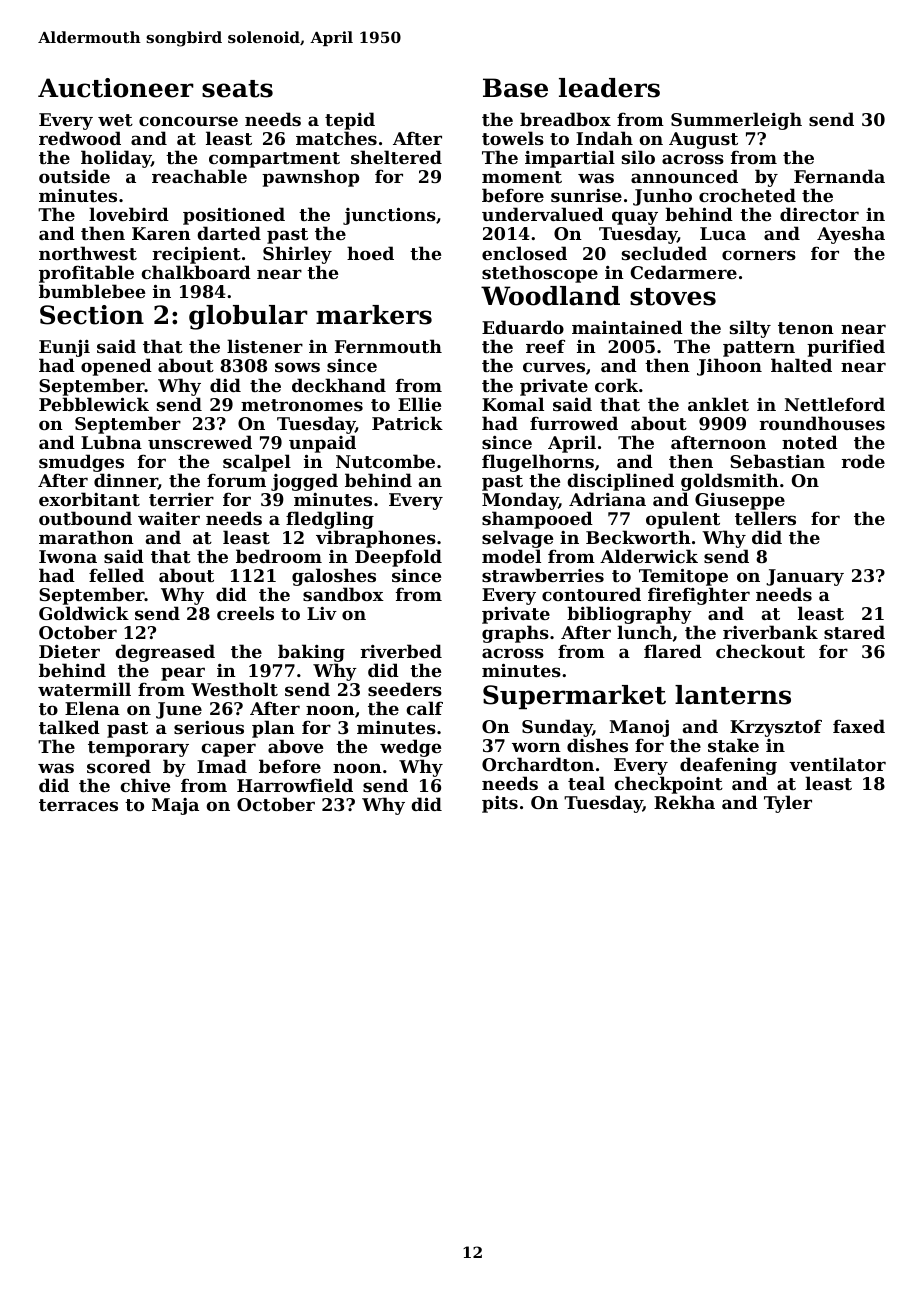 The image size is (924, 1308). I want to click on Ellie, so click(419, 404).
